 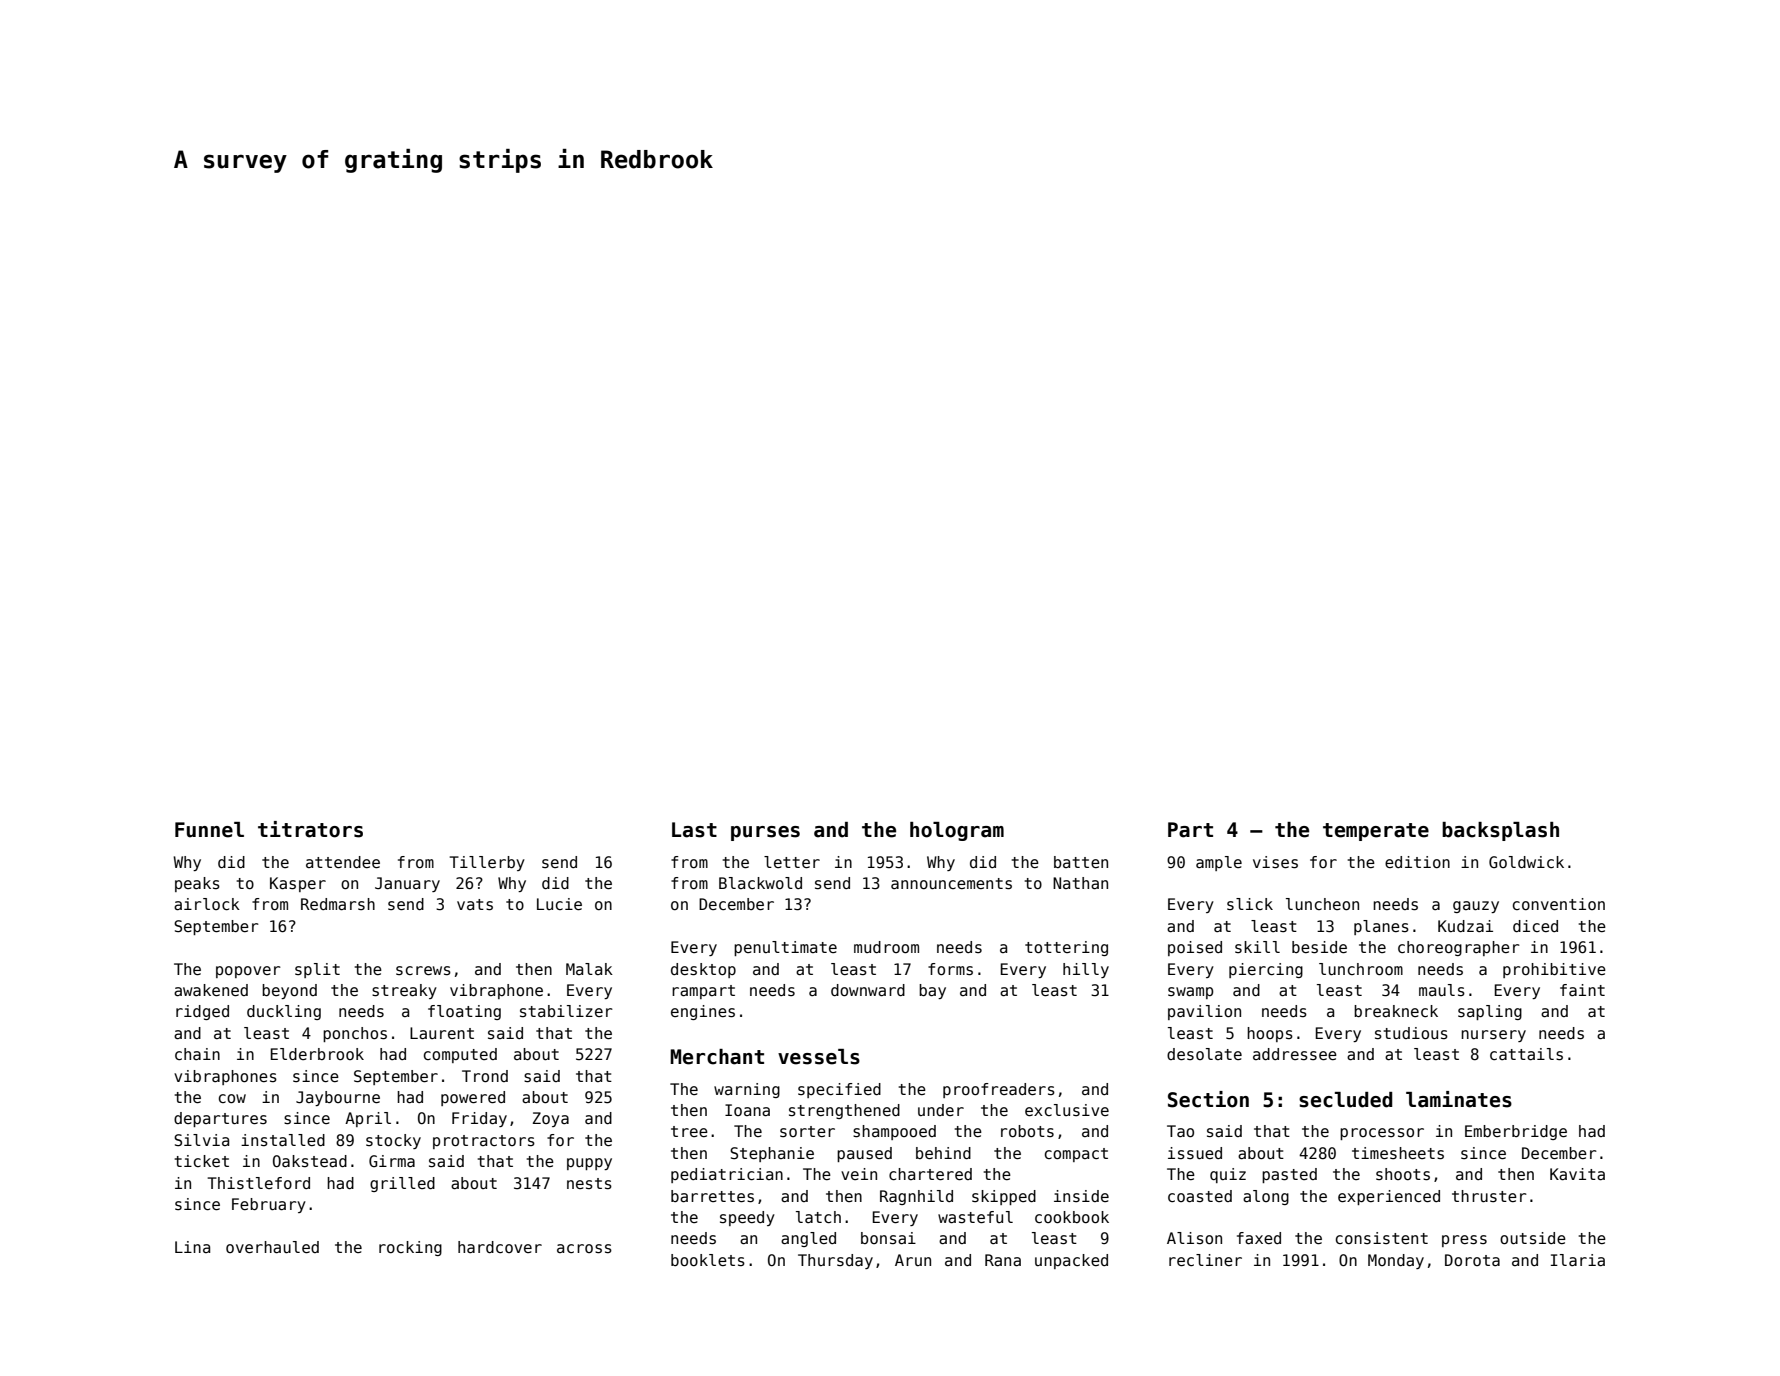 I want to click on sorter, so click(x=807, y=1131).
